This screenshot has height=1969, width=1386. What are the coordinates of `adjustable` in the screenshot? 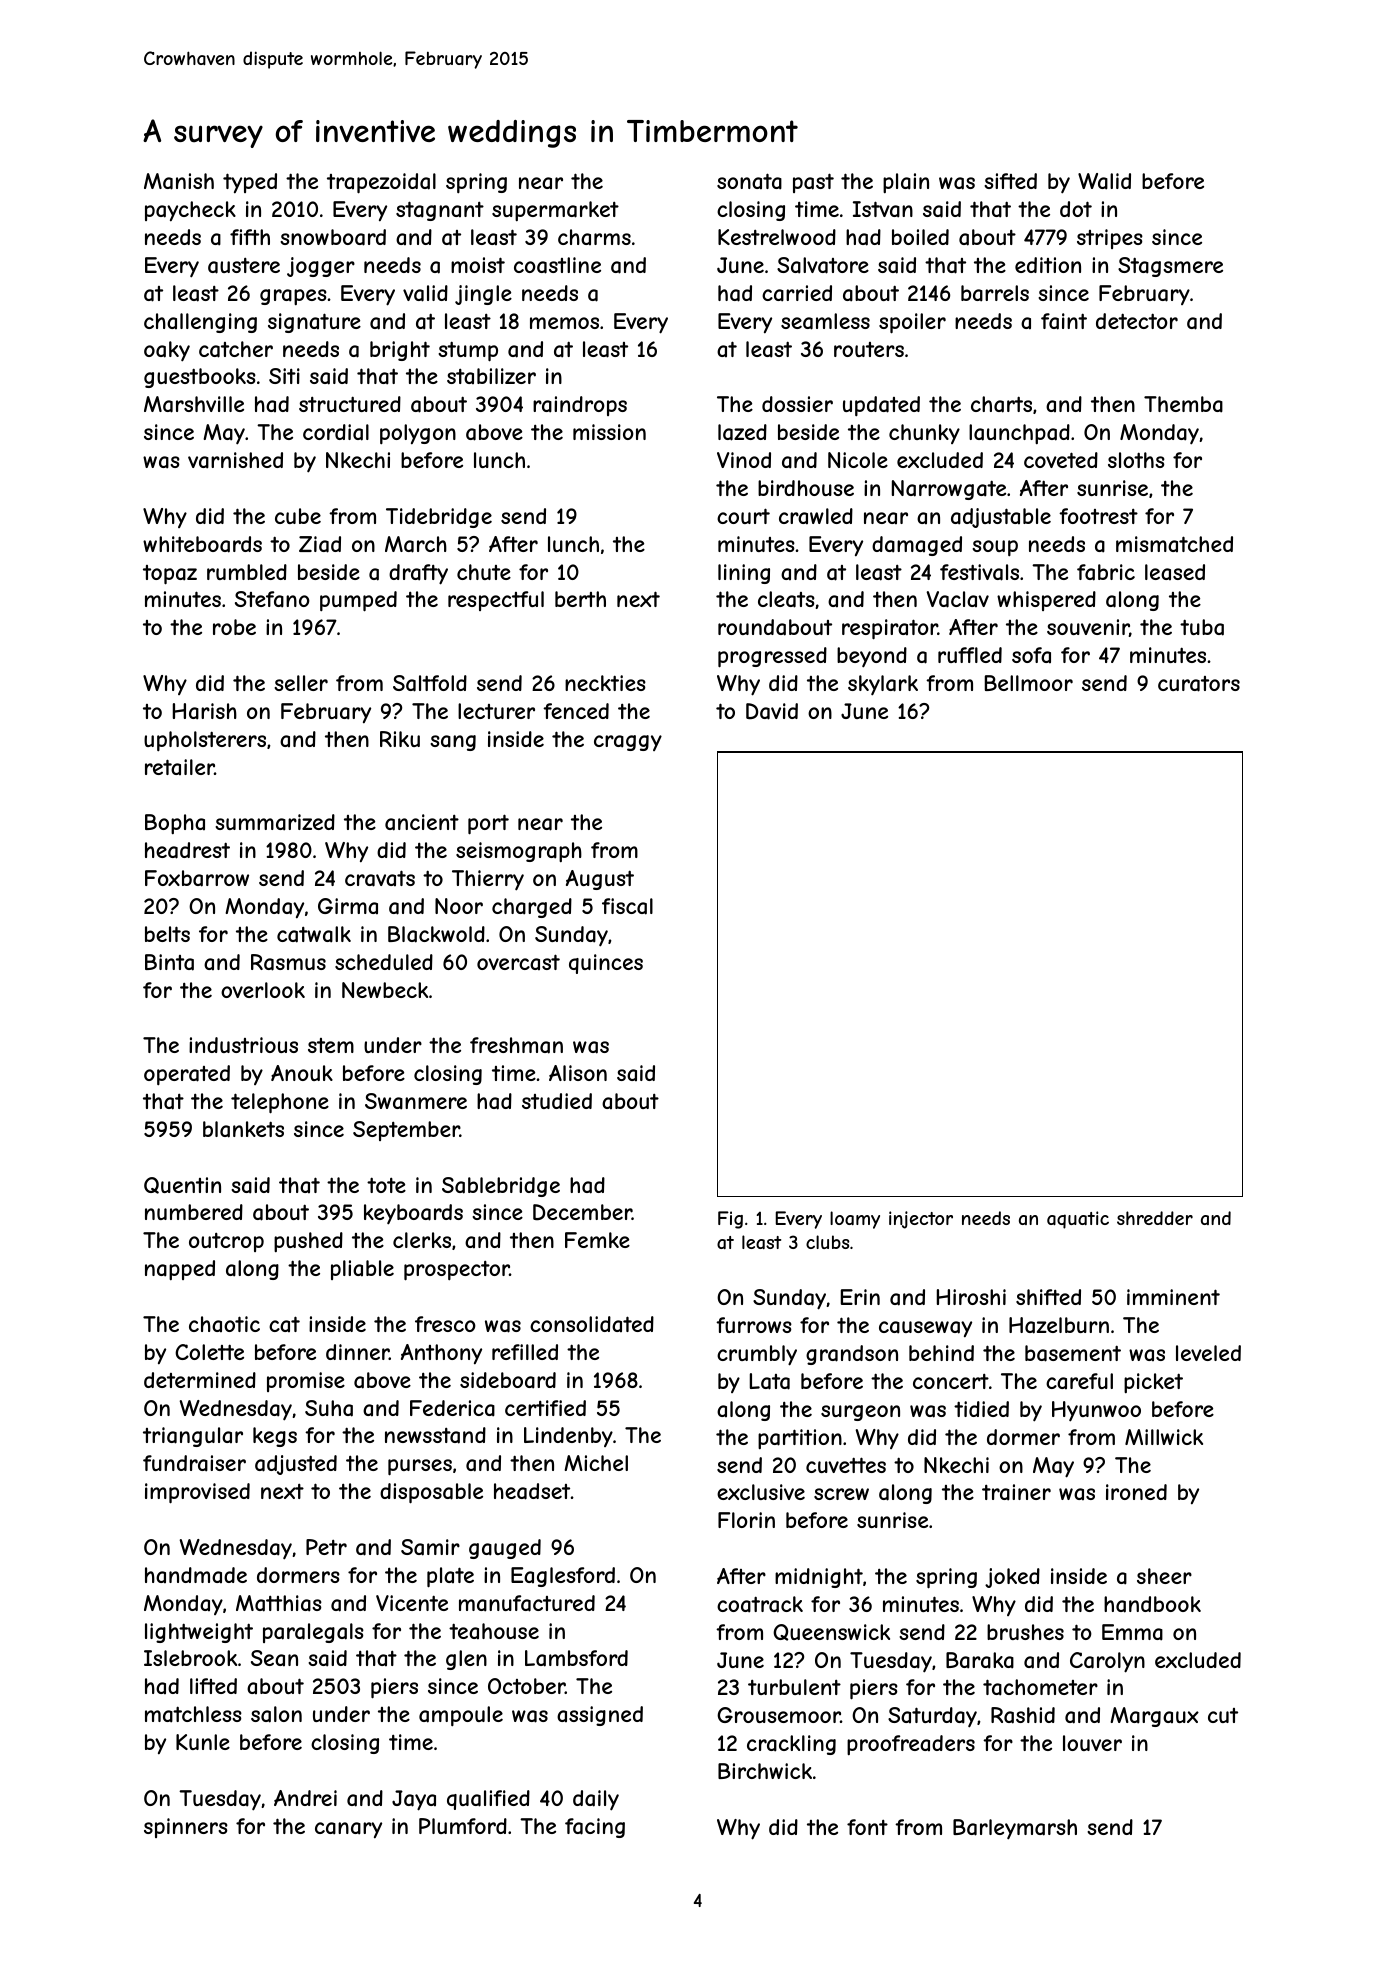 It's located at (1001, 518).
